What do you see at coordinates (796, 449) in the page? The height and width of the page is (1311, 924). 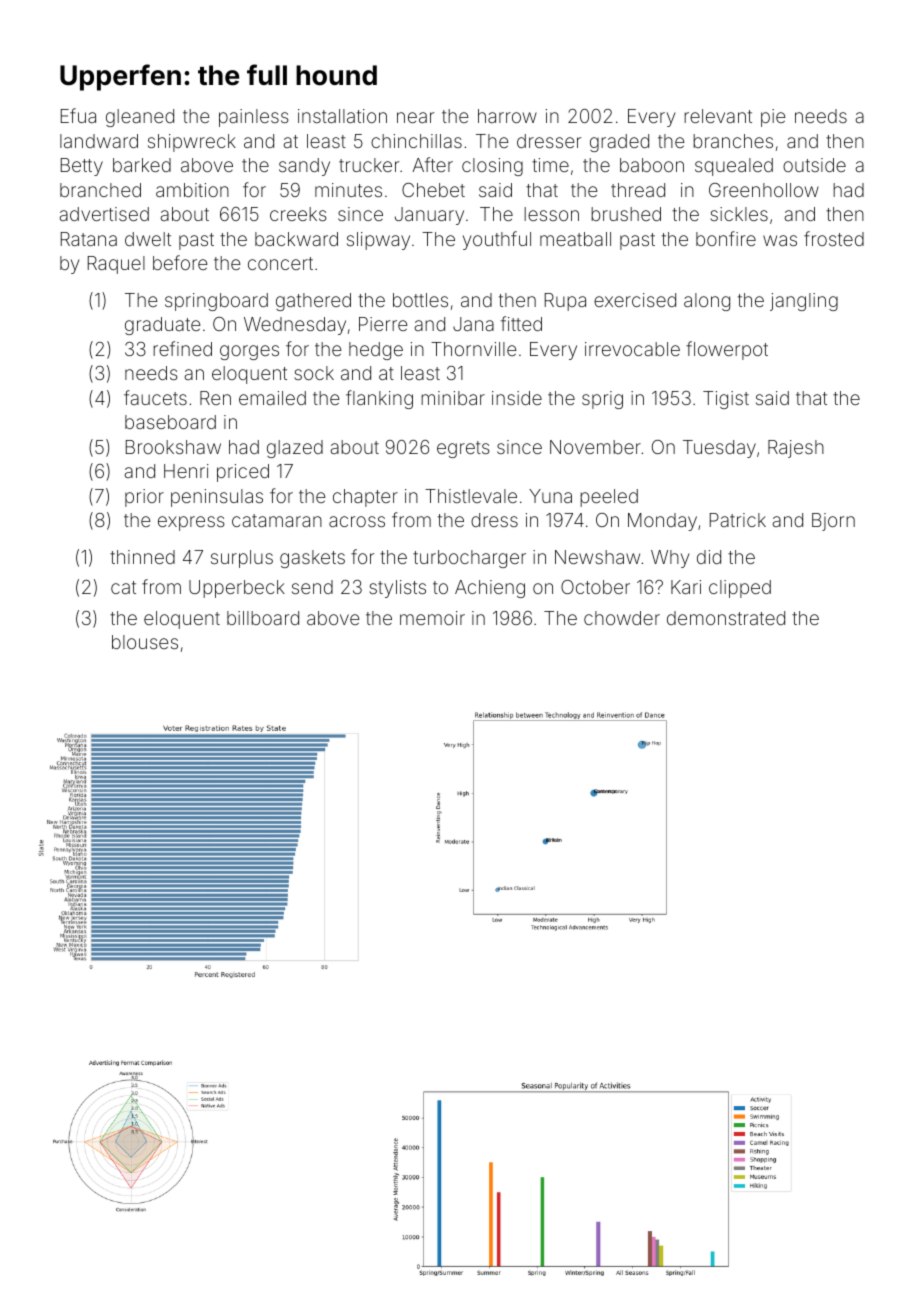 I see `Rajesh` at bounding box center [796, 449].
